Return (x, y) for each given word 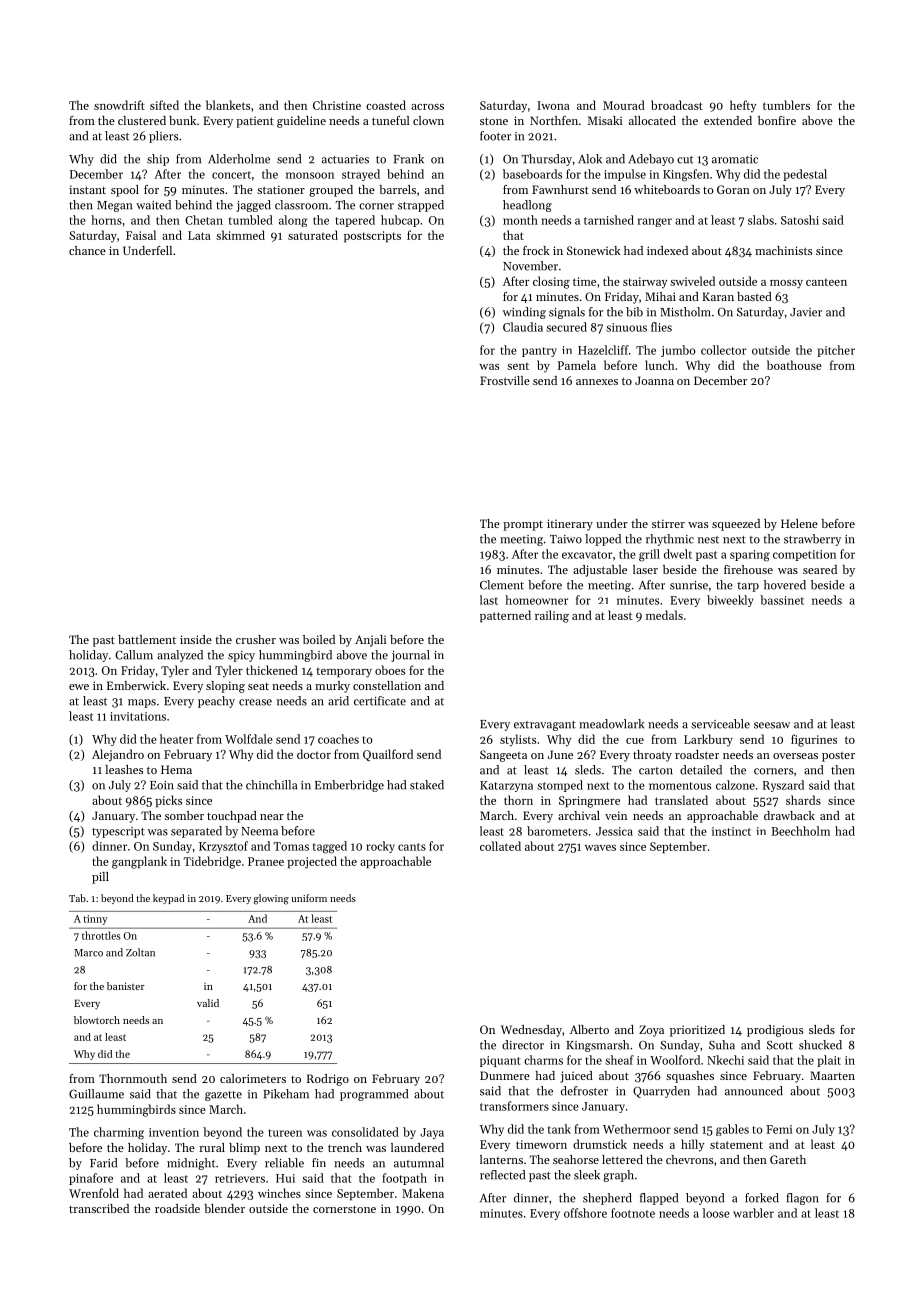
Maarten (832, 1075)
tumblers (786, 105)
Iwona (553, 105)
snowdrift (119, 105)
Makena (423, 1193)
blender (224, 1208)
